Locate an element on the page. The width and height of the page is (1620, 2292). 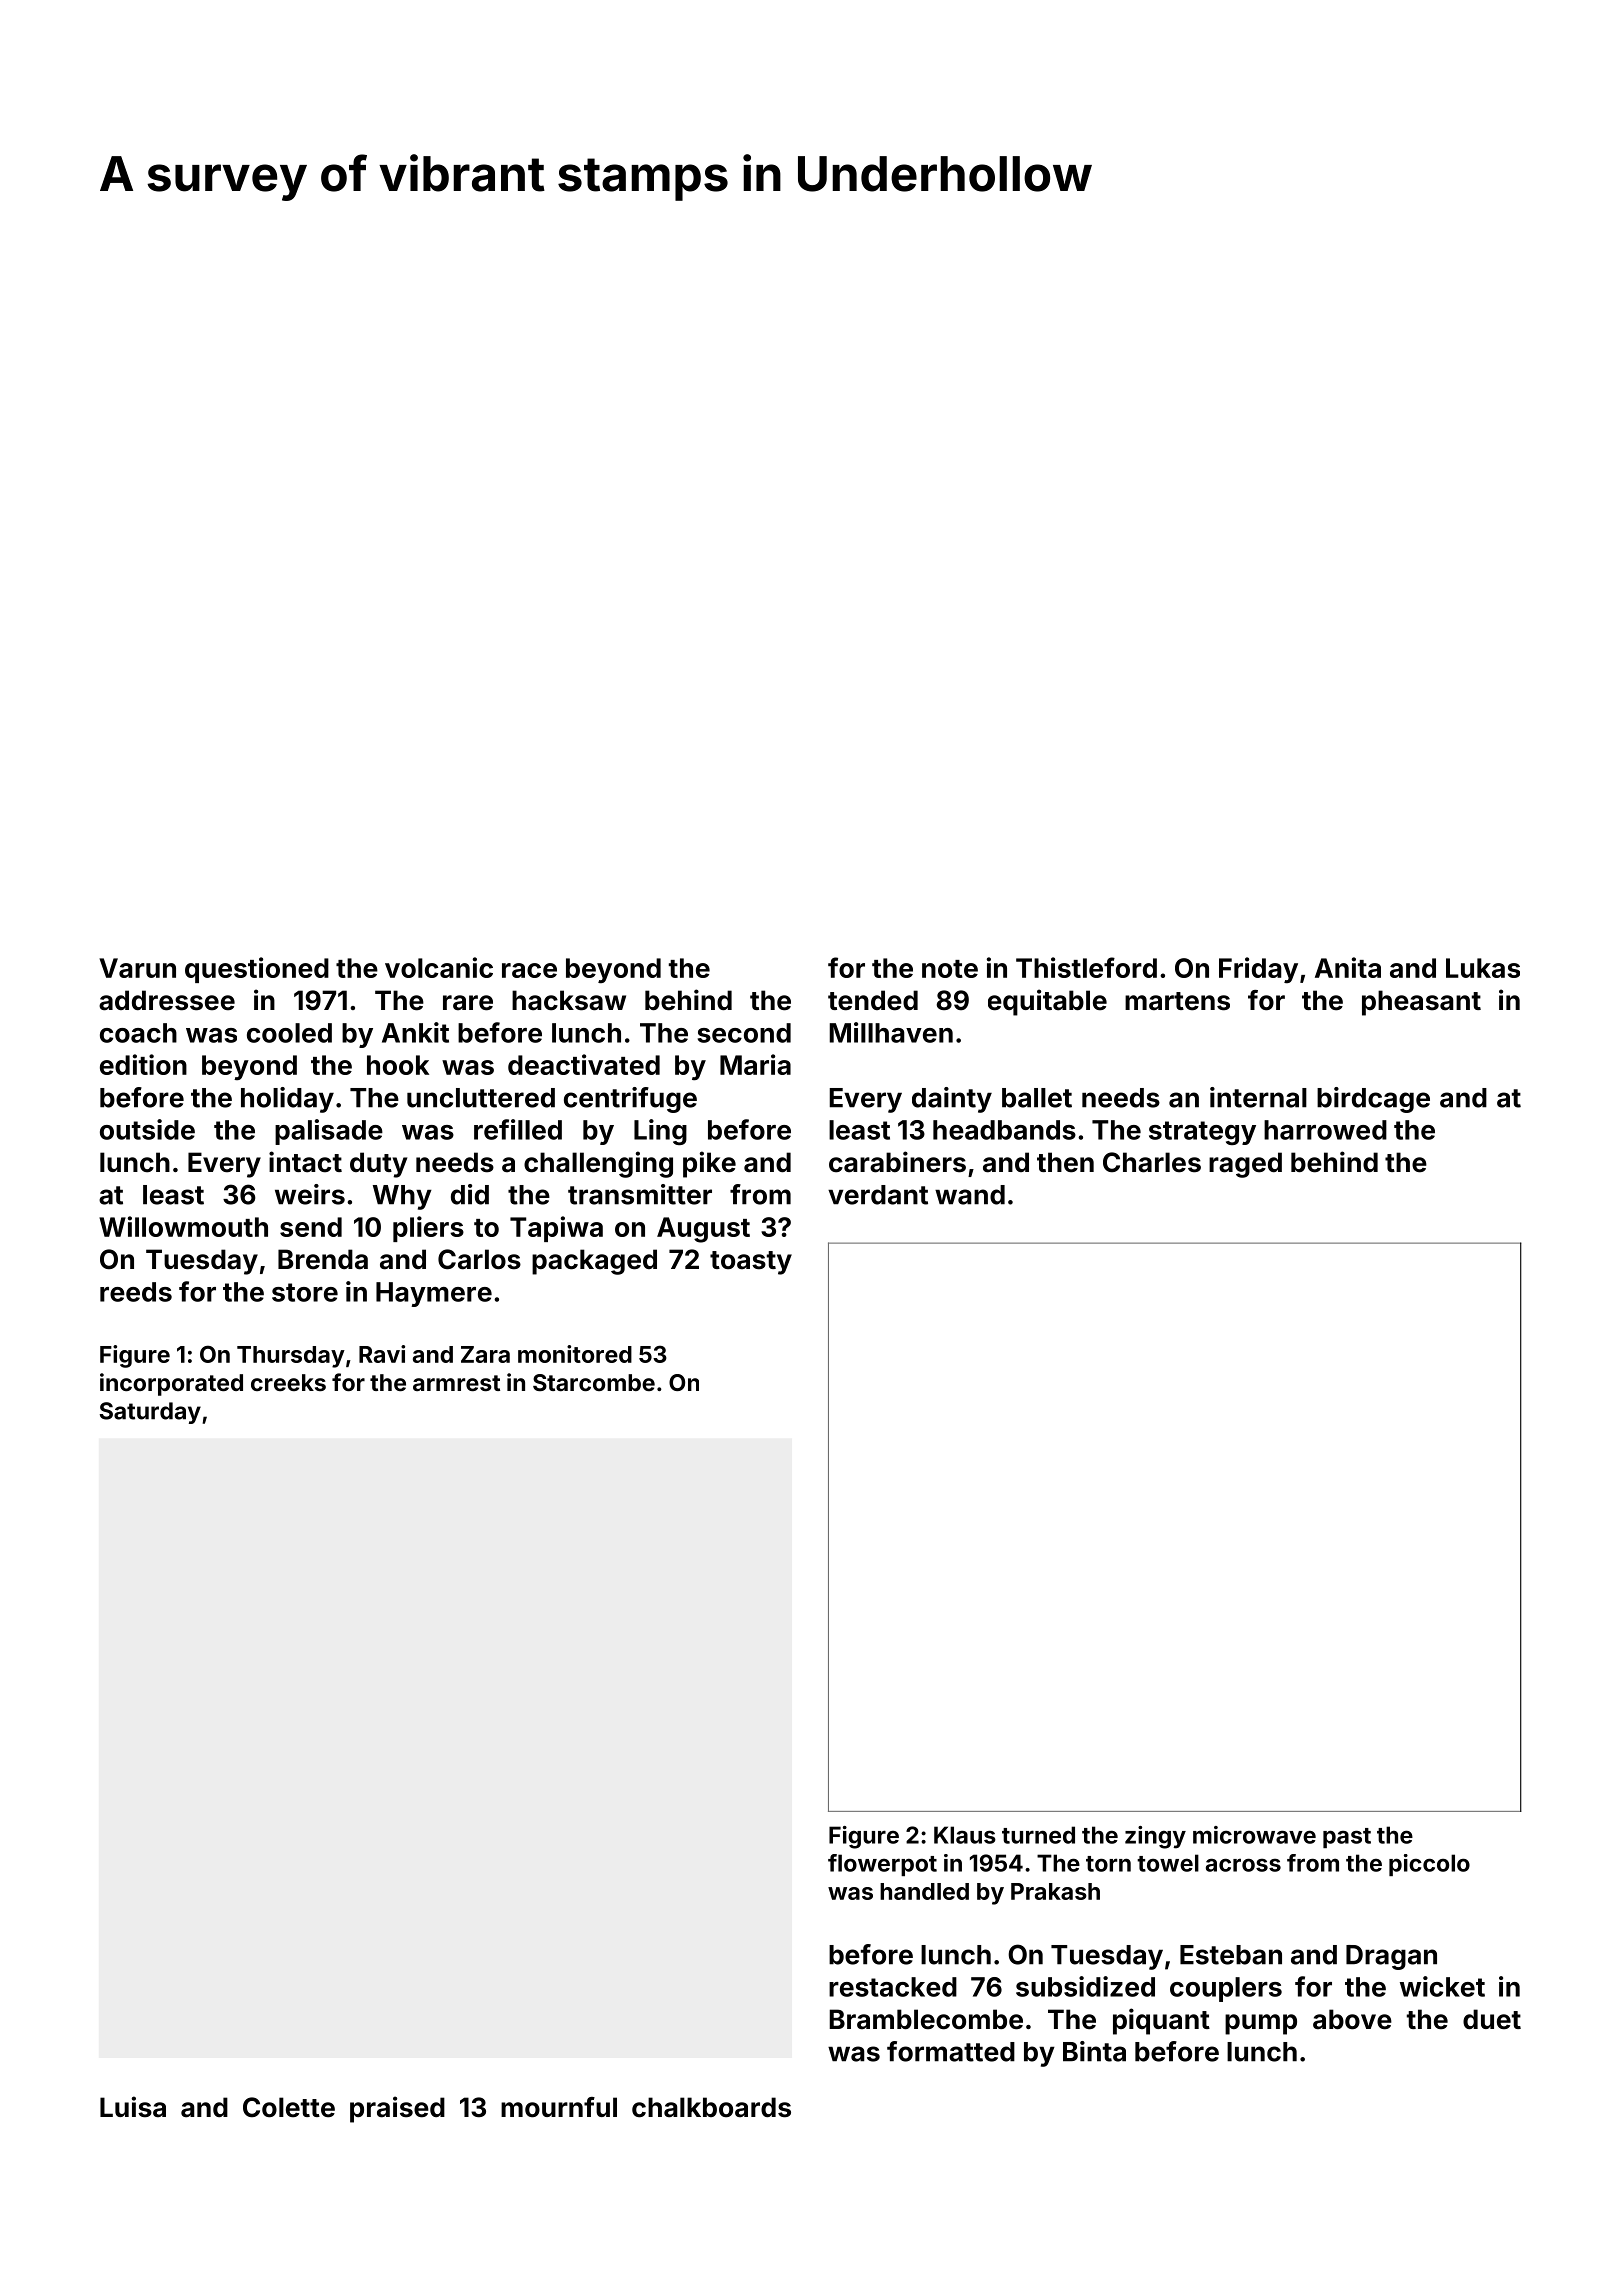
second is located at coordinates (744, 1033).
